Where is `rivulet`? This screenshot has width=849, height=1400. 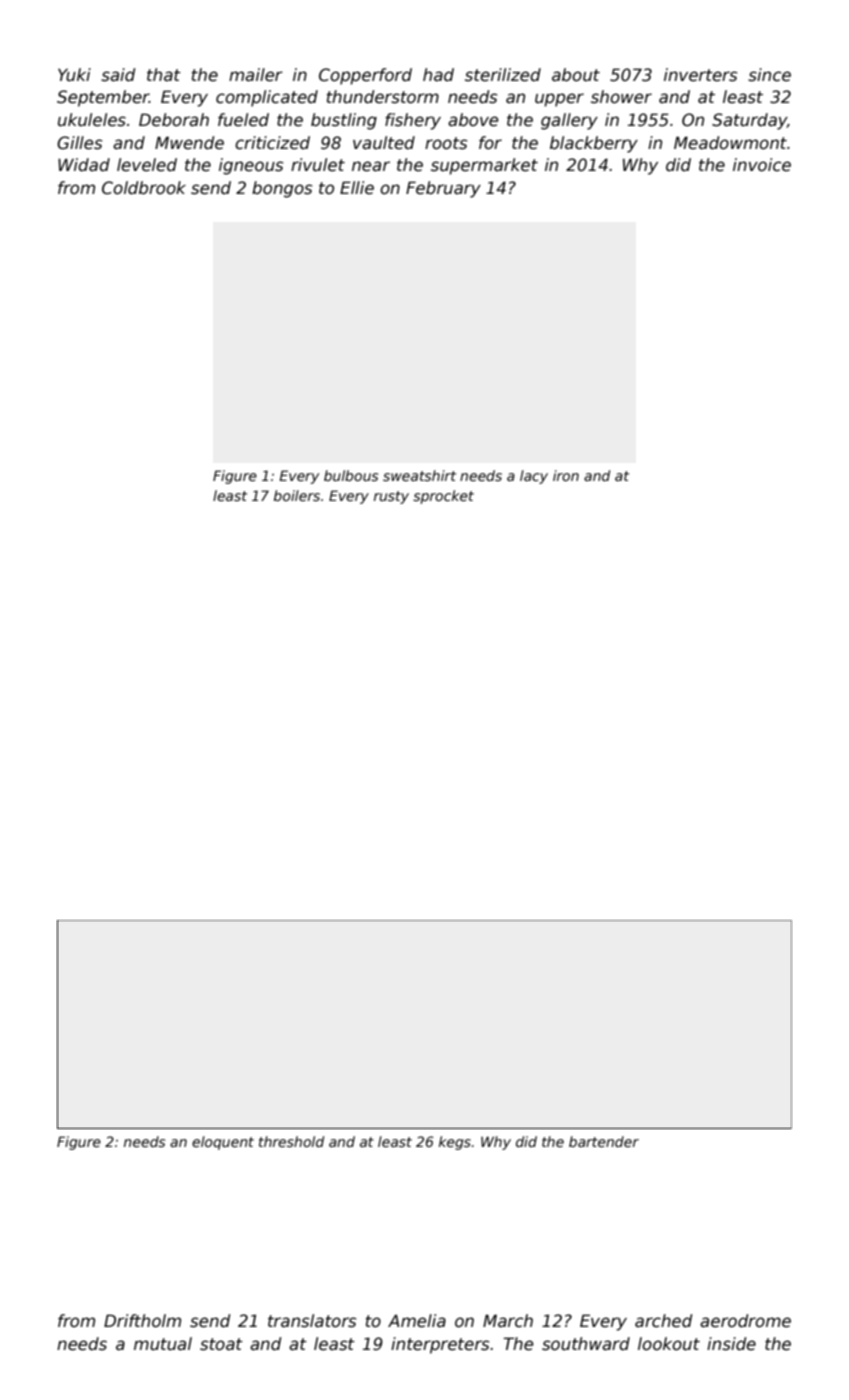 rivulet is located at coordinates (318, 165).
